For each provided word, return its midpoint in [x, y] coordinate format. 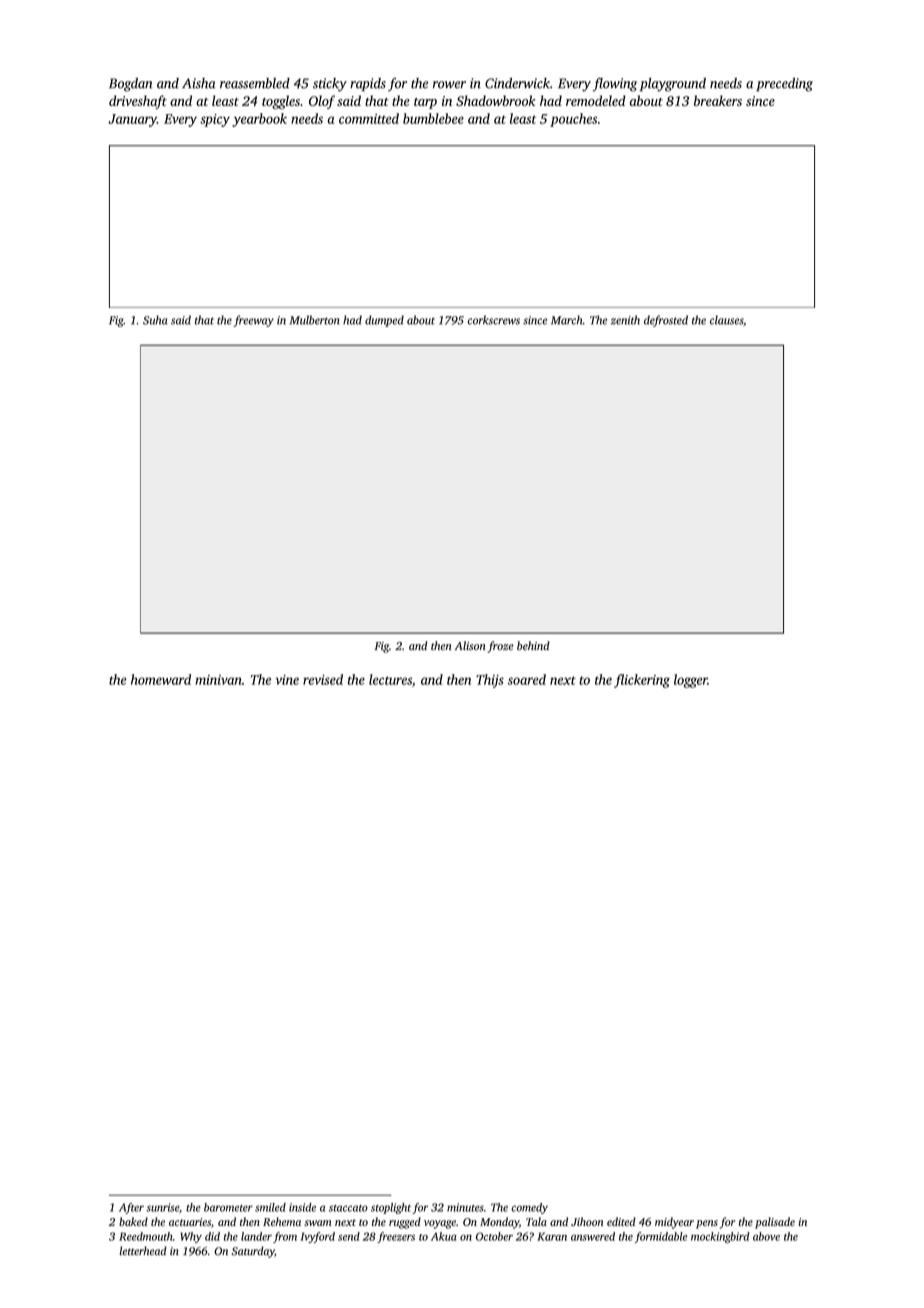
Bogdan [130, 85]
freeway [253, 321]
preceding [784, 85]
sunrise [162, 1207]
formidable [660, 1237]
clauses [726, 320]
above [766, 1236]
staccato [348, 1208]
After [131, 1208]
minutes [465, 1207]
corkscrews [494, 320]
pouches [573, 120]
